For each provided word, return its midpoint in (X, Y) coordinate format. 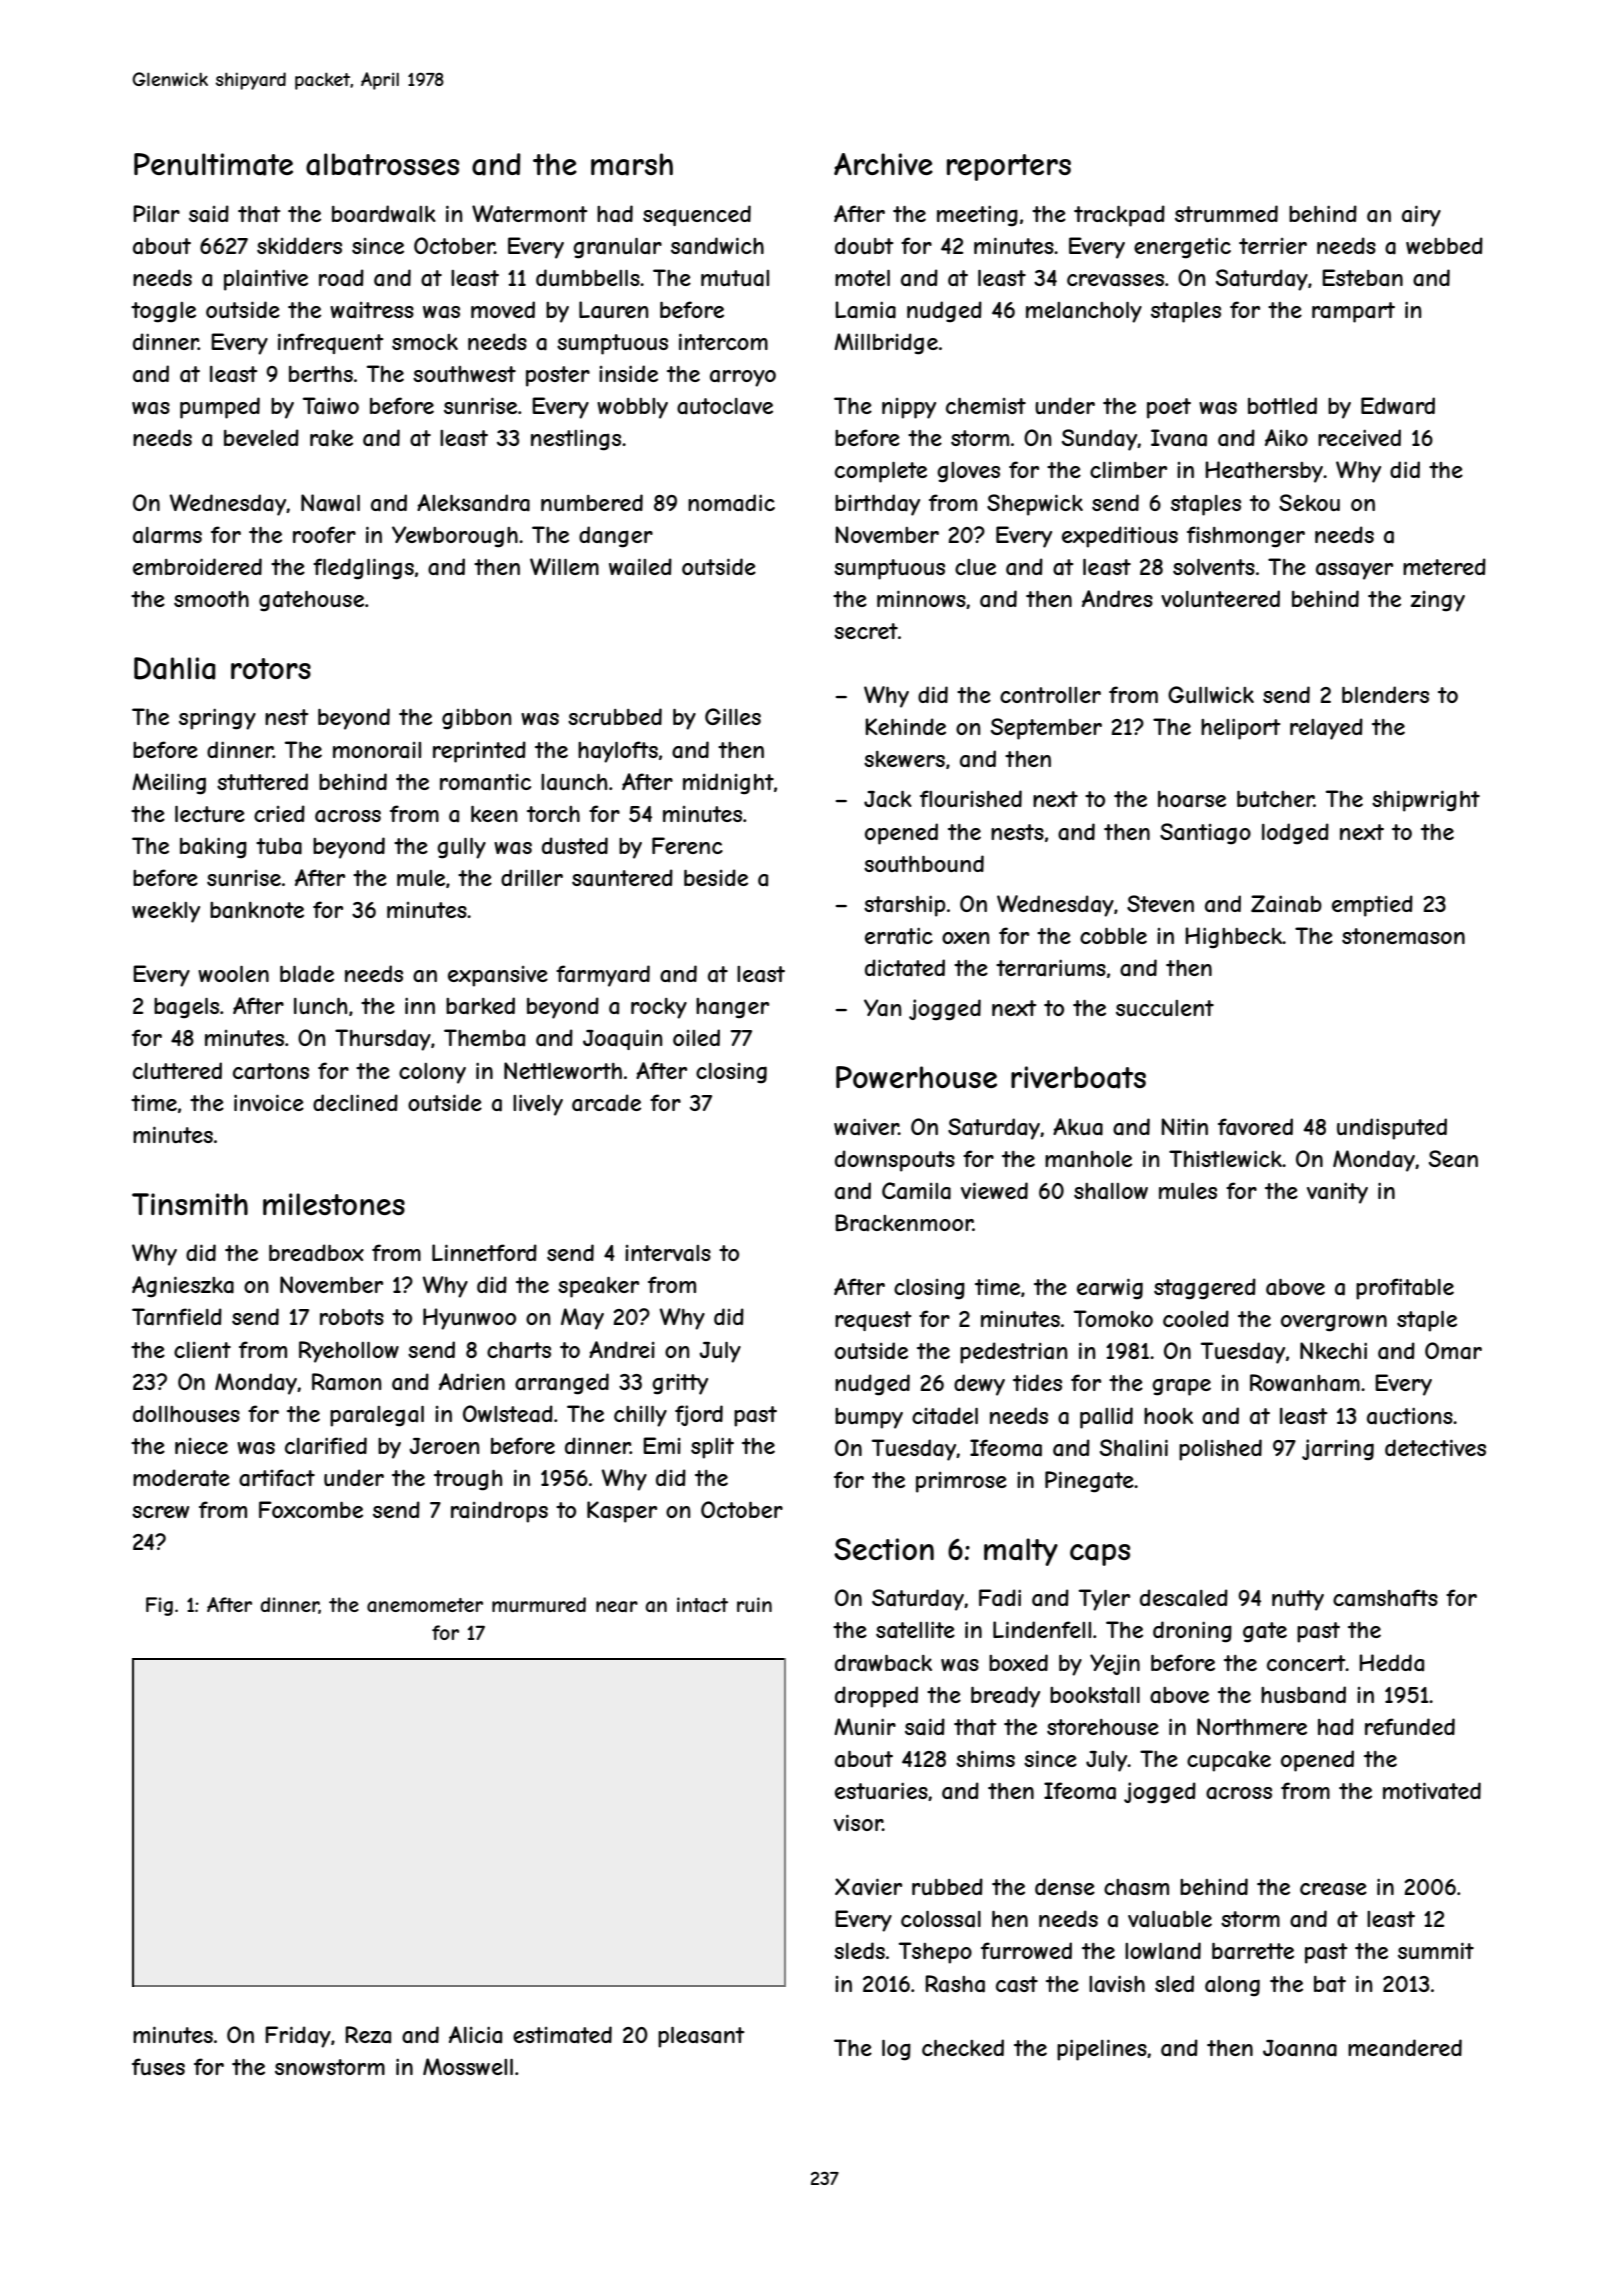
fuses (158, 2066)
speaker (598, 1287)
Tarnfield (177, 1317)
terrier (1273, 246)
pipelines (1102, 2050)
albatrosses (382, 164)
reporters (1009, 167)
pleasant (701, 2037)
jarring (1338, 1450)
